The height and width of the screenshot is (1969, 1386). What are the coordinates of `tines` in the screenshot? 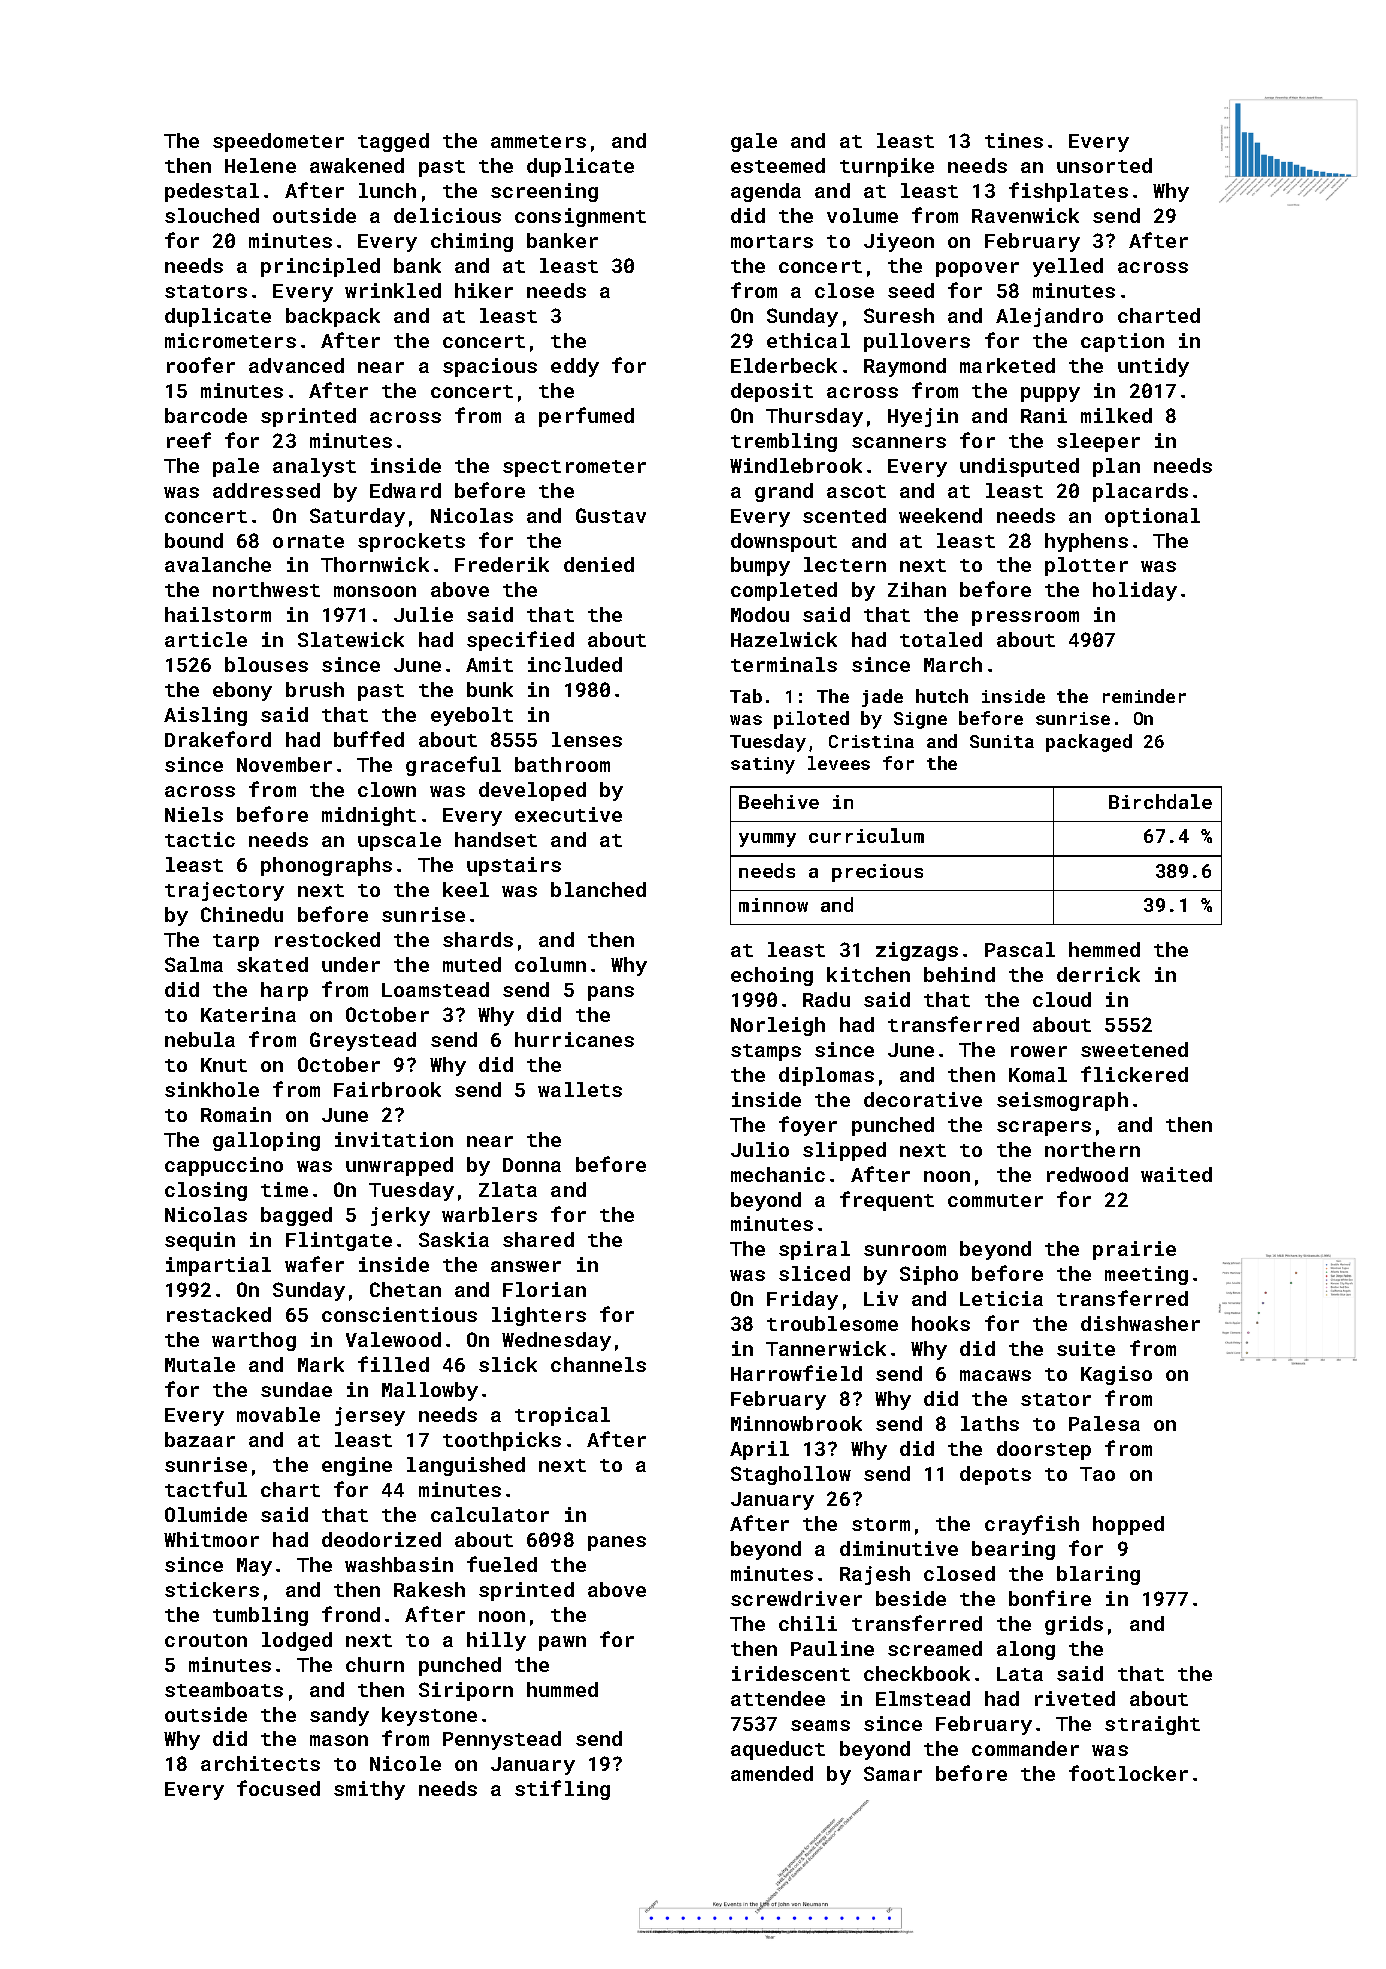 It's located at (1014, 140).
